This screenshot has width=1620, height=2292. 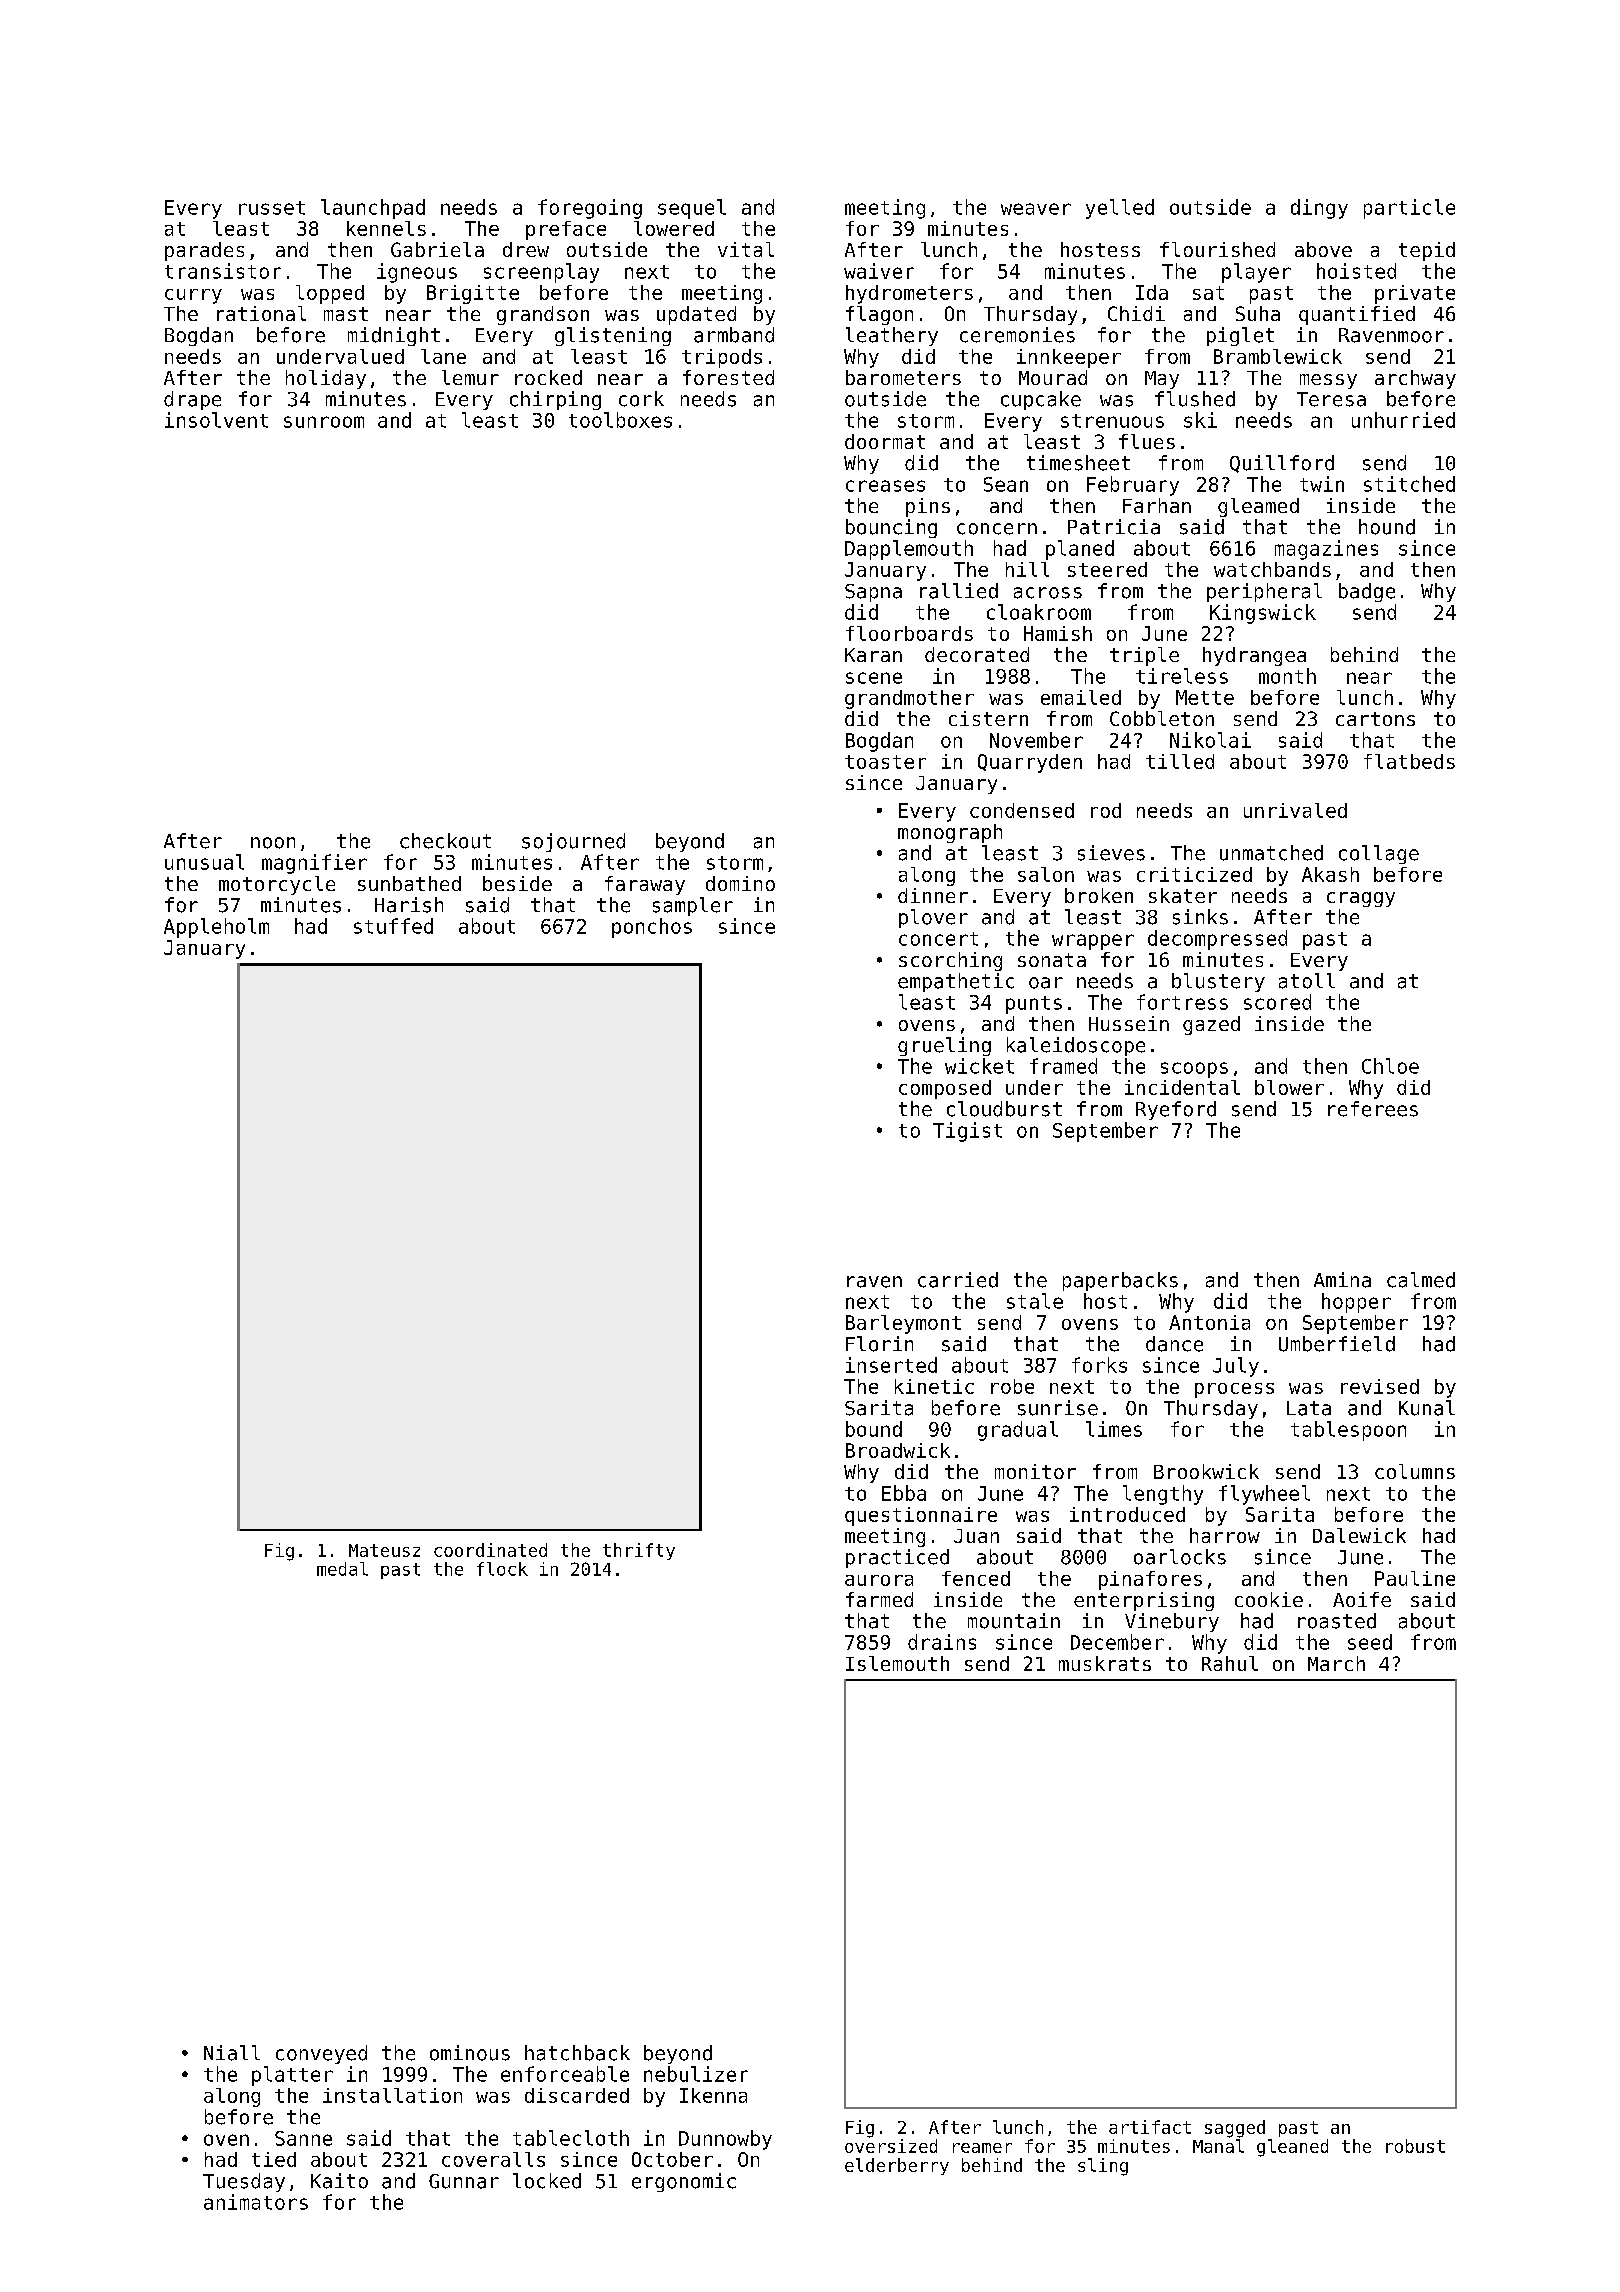 I want to click on ski, so click(x=1200, y=420).
